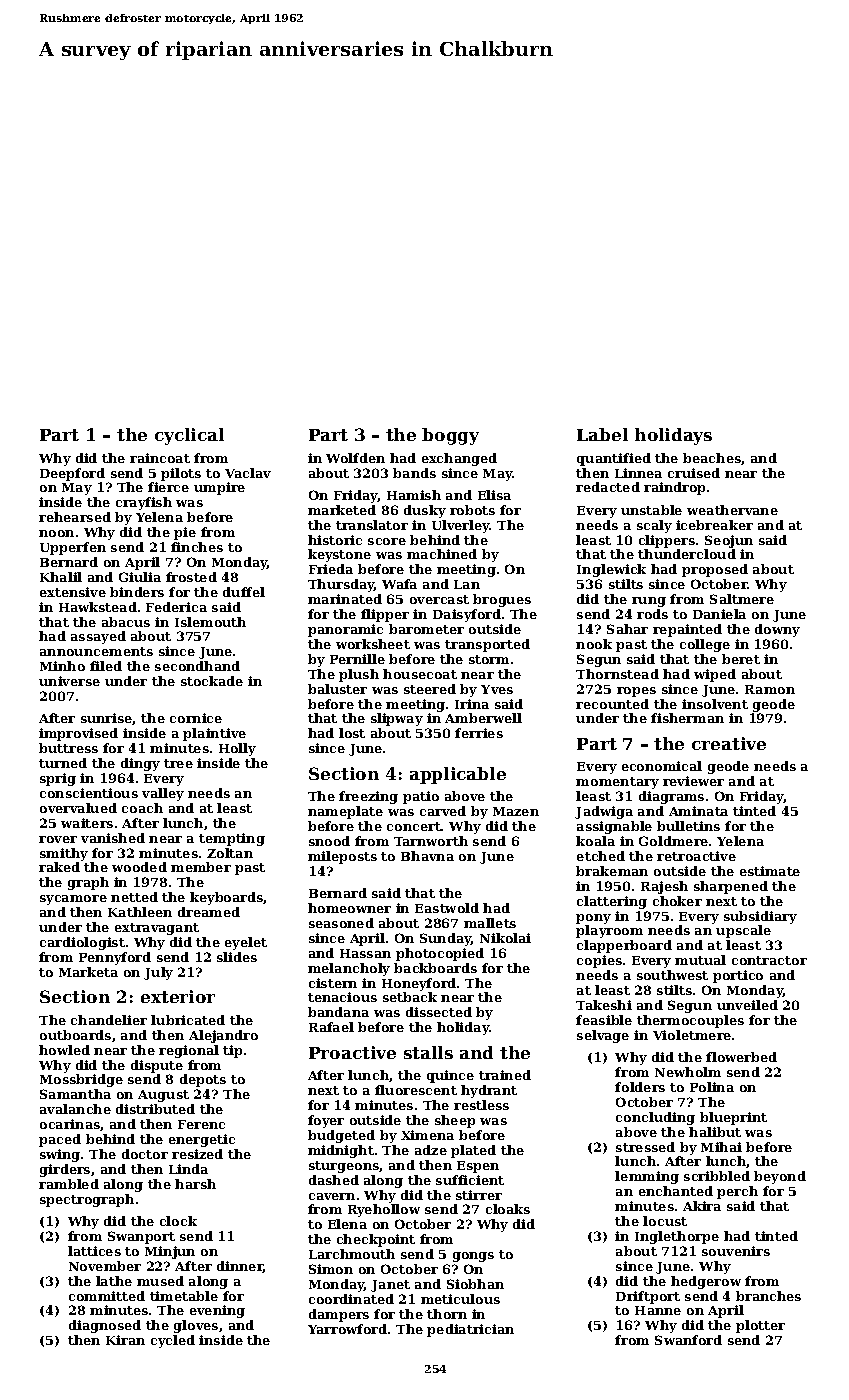  I want to click on vanished, so click(113, 838).
